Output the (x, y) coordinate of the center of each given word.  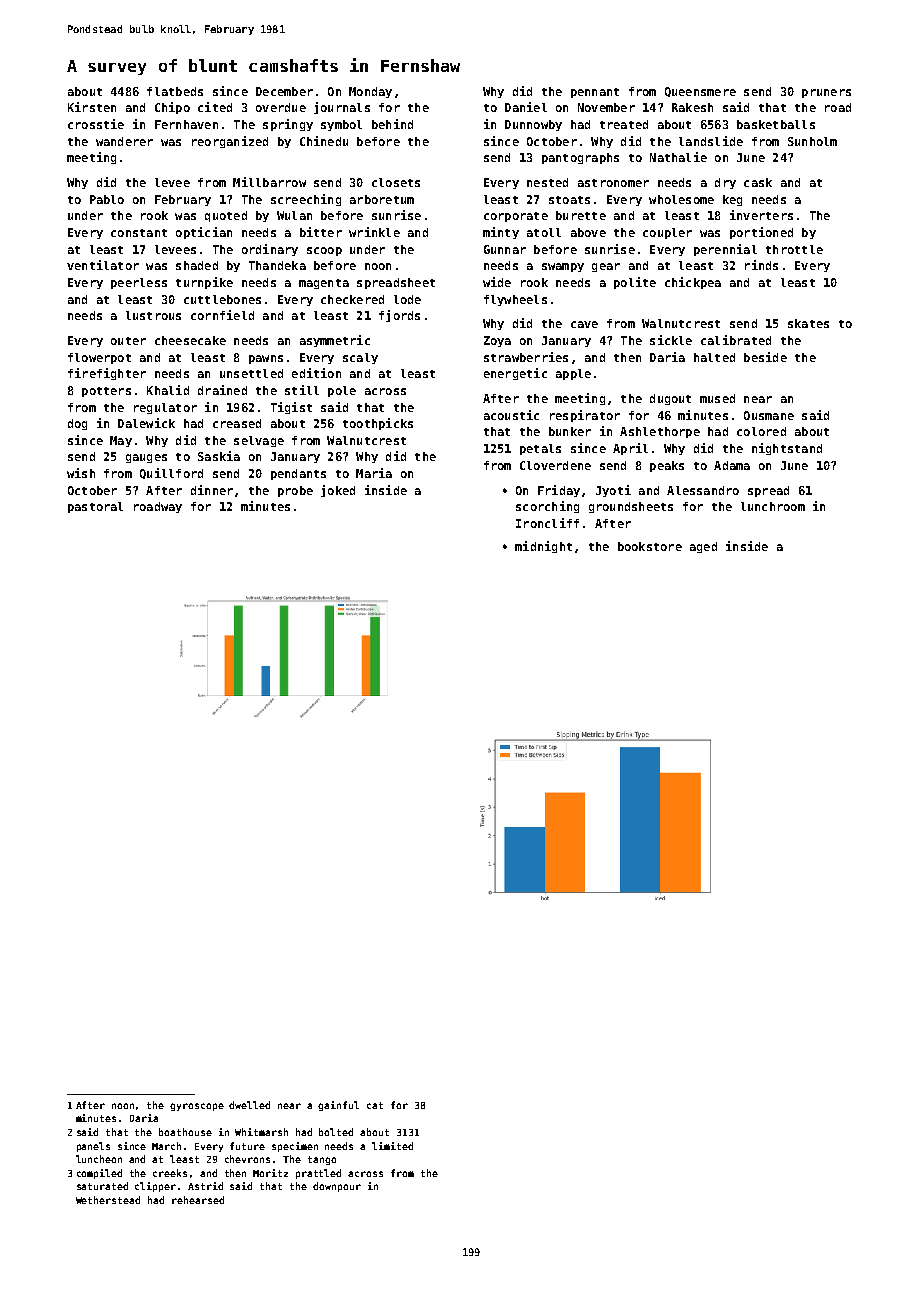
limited (392, 1146)
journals (342, 108)
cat (375, 1105)
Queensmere (700, 92)
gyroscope (197, 1107)
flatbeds (175, 91)
